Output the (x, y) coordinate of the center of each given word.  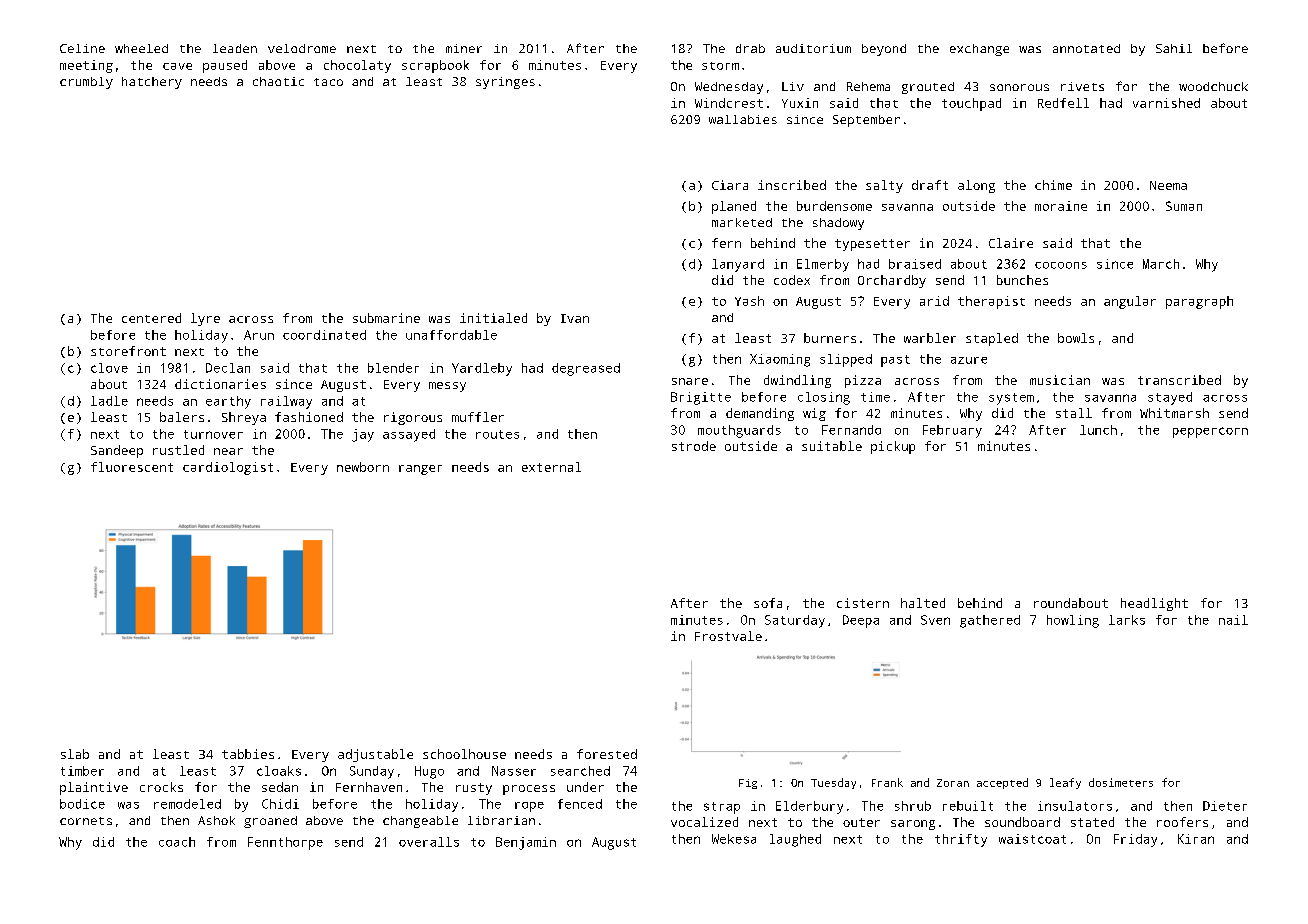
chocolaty (357, 66)
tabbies (248, 754)
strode (694, 446)
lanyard (738, 265)
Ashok (216, 820)
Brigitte (701, 398)
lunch (1098, 430)
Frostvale (728, 636)
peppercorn (1210, 432)
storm (720, 66)
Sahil (1174, 48)
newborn (363, 467)
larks (1127, 620)
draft (930, 185)
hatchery (152, 83)
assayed (409, 435)
